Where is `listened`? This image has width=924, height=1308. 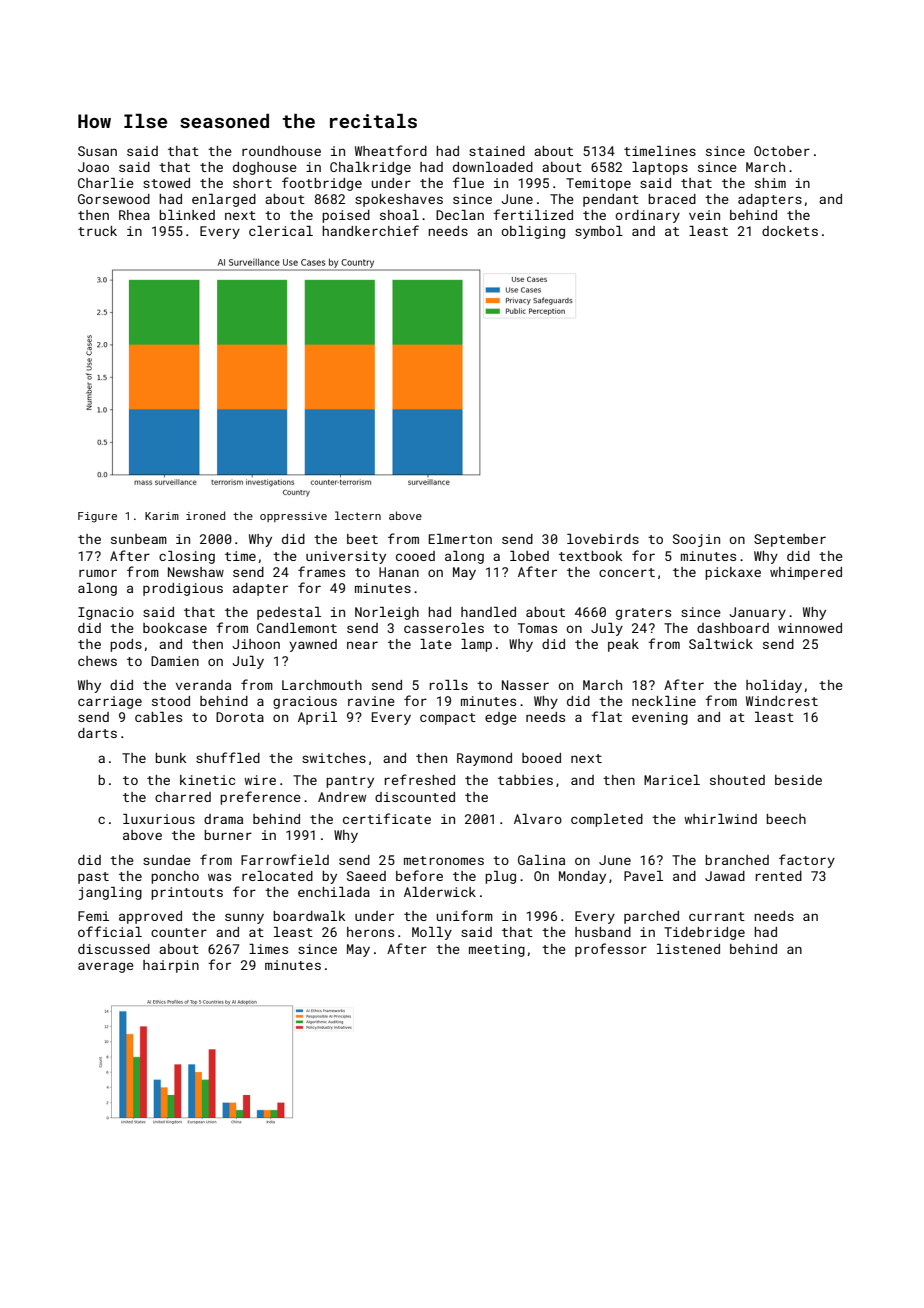 listened is located at coordinates (688, 949).
